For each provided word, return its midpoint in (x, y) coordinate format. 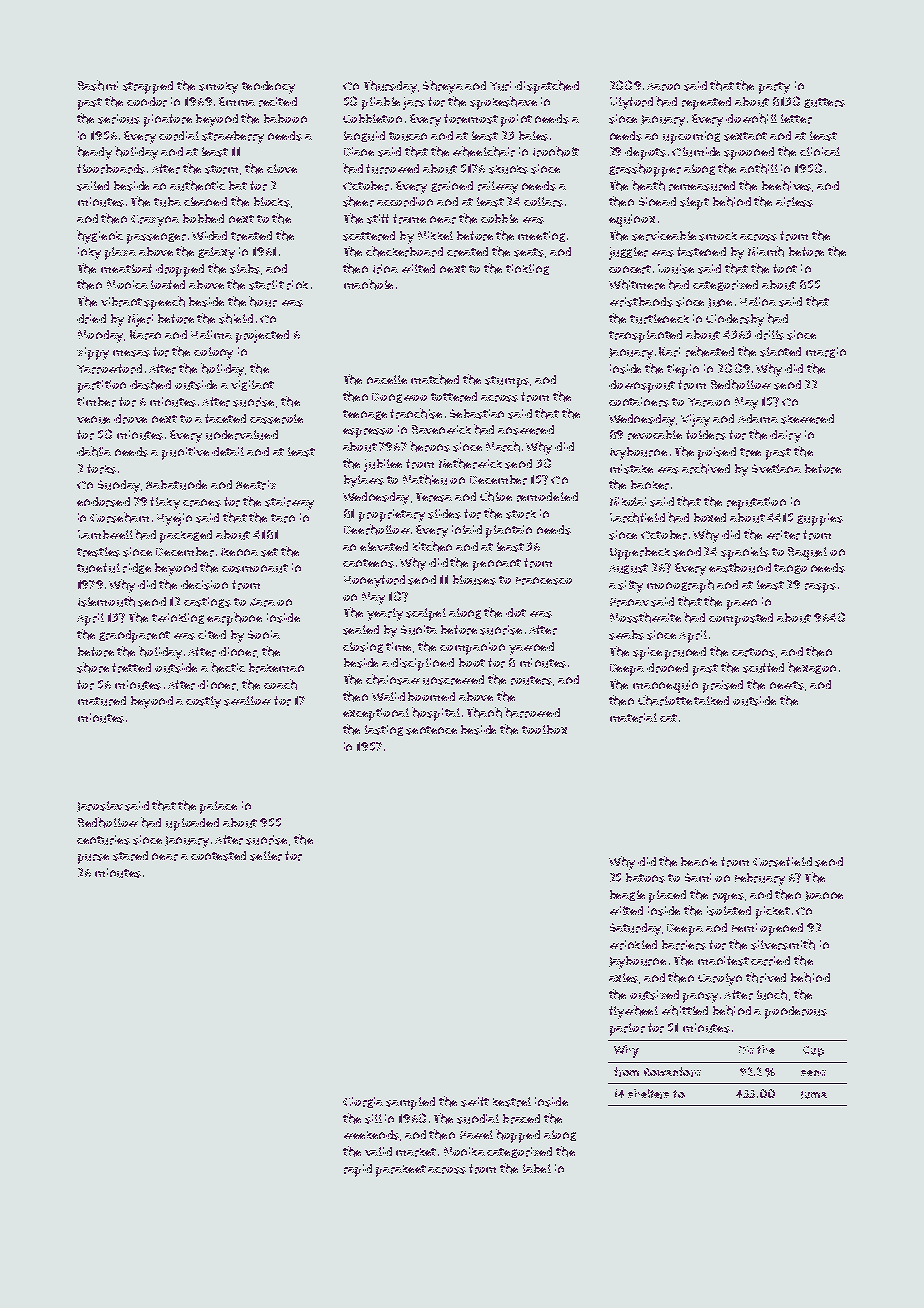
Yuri (500, 86)
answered (526, 430)
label (537, 1168)
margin (826, 352)
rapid (358, 1170)
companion (472, 648)
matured (102, 701)
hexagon (812, 668)
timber (96, 402)
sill (373, 1119)
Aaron (663, 87)
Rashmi (98, 85)
